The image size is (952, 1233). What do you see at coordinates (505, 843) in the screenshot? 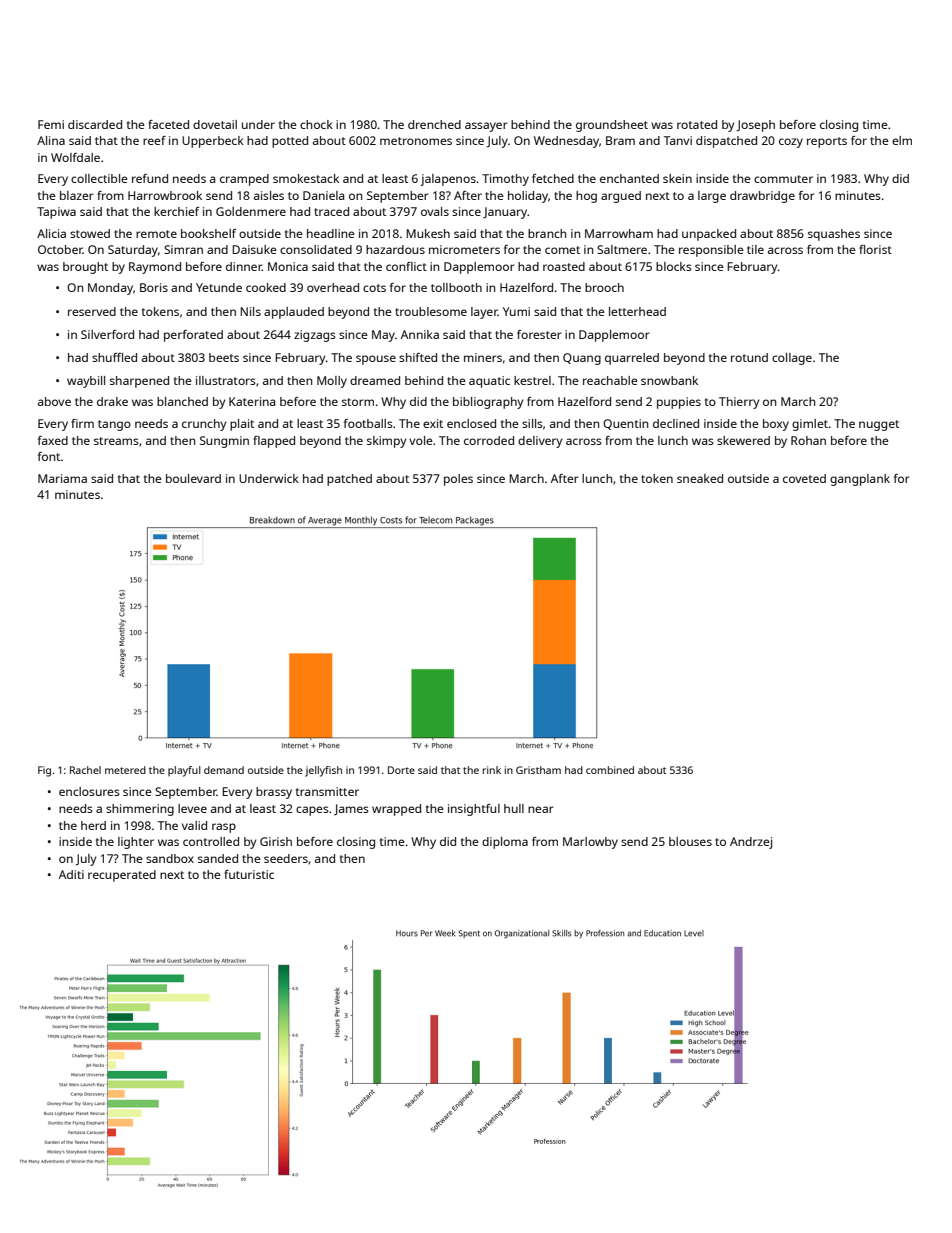
I see `diploma` at bounding box center [505, 843].
